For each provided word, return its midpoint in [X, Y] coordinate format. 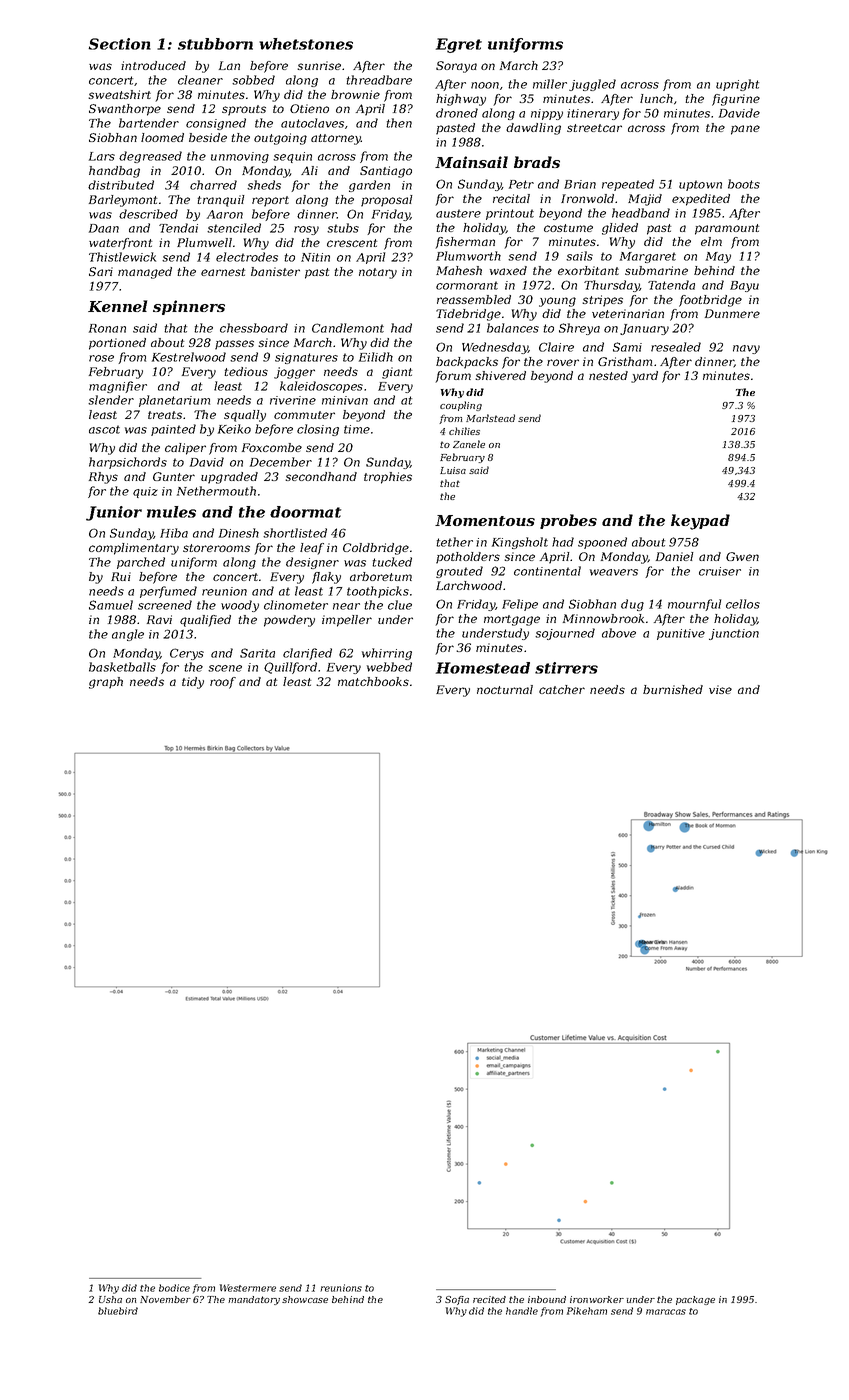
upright [737, 85]
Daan [104, 228]
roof [223, 683]
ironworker [597, 1299]
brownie [355, 94]
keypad [700, 522]
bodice [174, 1288]
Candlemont [348, 328]
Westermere [248, 1288]
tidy [193, 683]
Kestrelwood [189, 357]
